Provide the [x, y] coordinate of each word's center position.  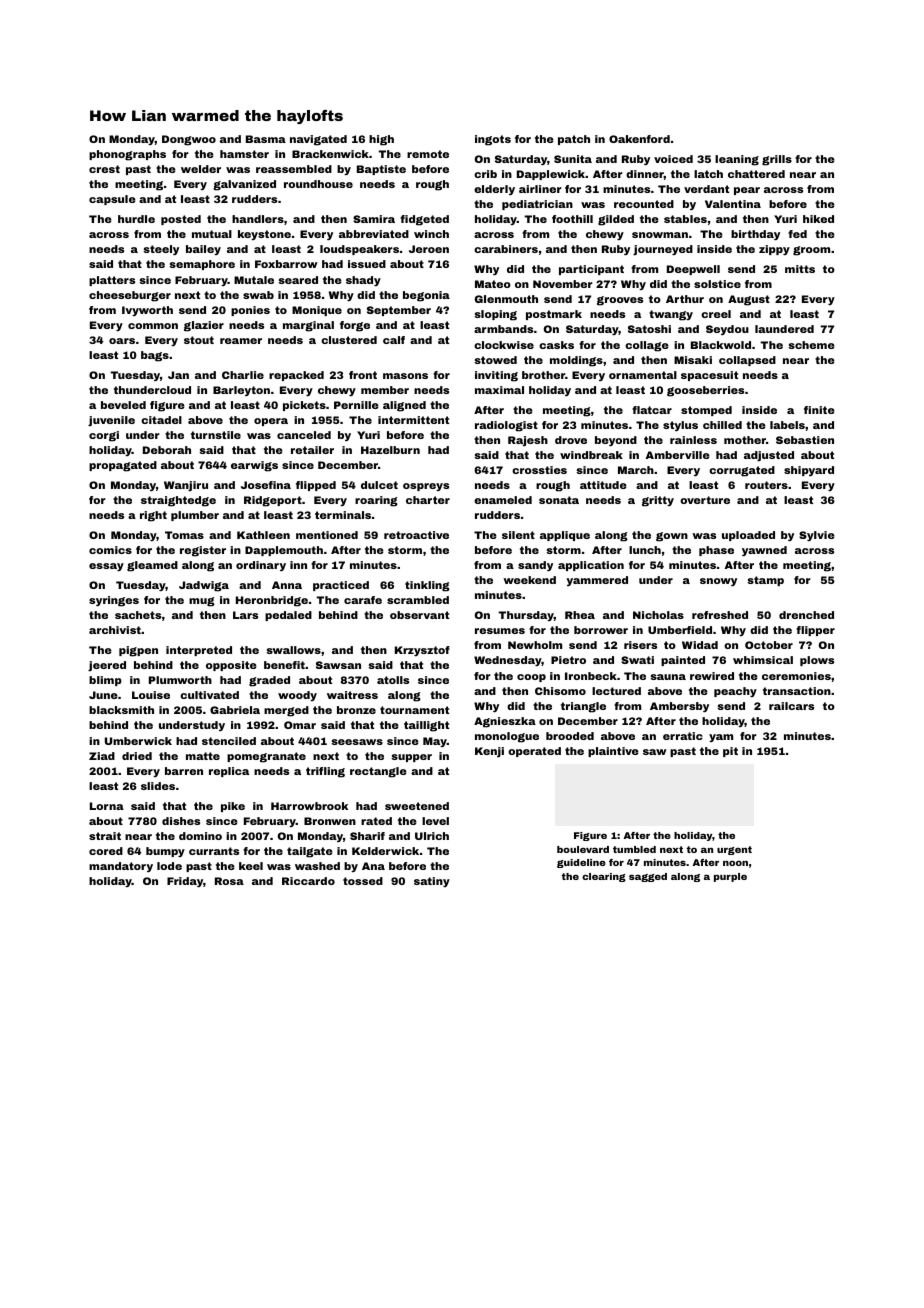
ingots [493, 140]
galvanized [244, 185]
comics [110, 550]
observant [419, 615]
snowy [718, 582]
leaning [737, 160]
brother [543, 375]
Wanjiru [186, 486]
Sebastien [805, 440]
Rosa [229, 881]
